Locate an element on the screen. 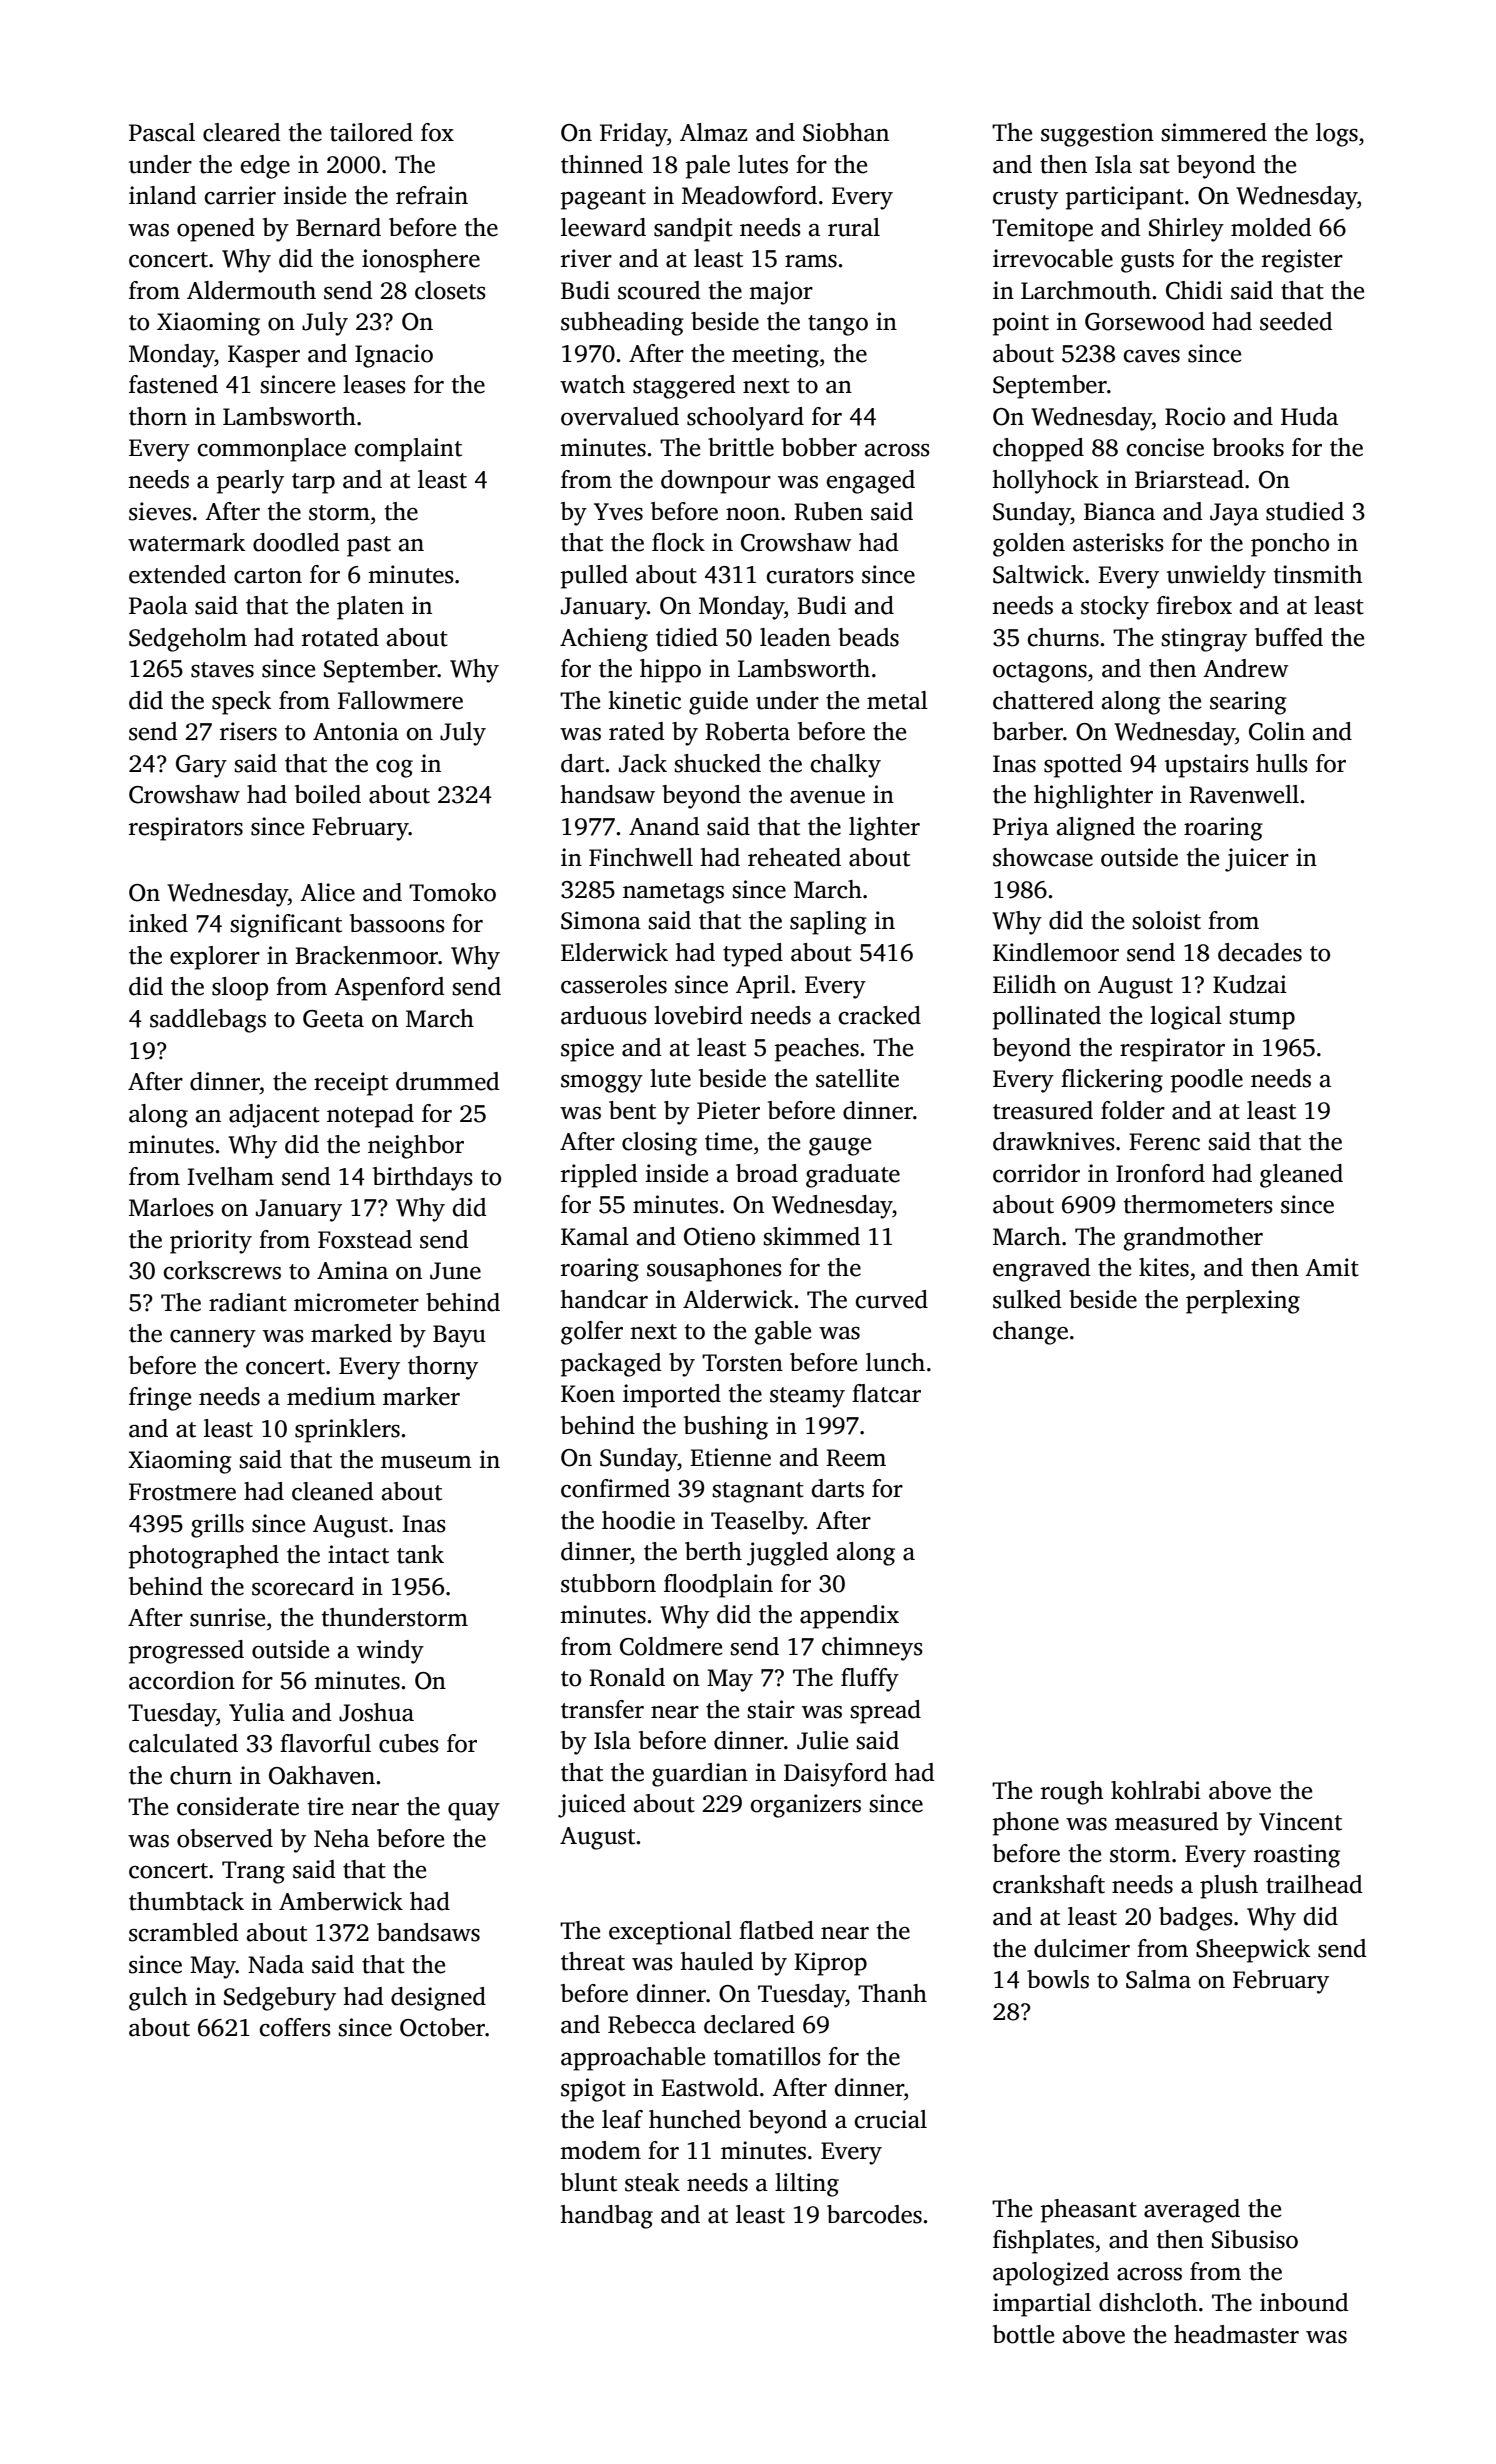  point is located at coordinates (1021, 324).
